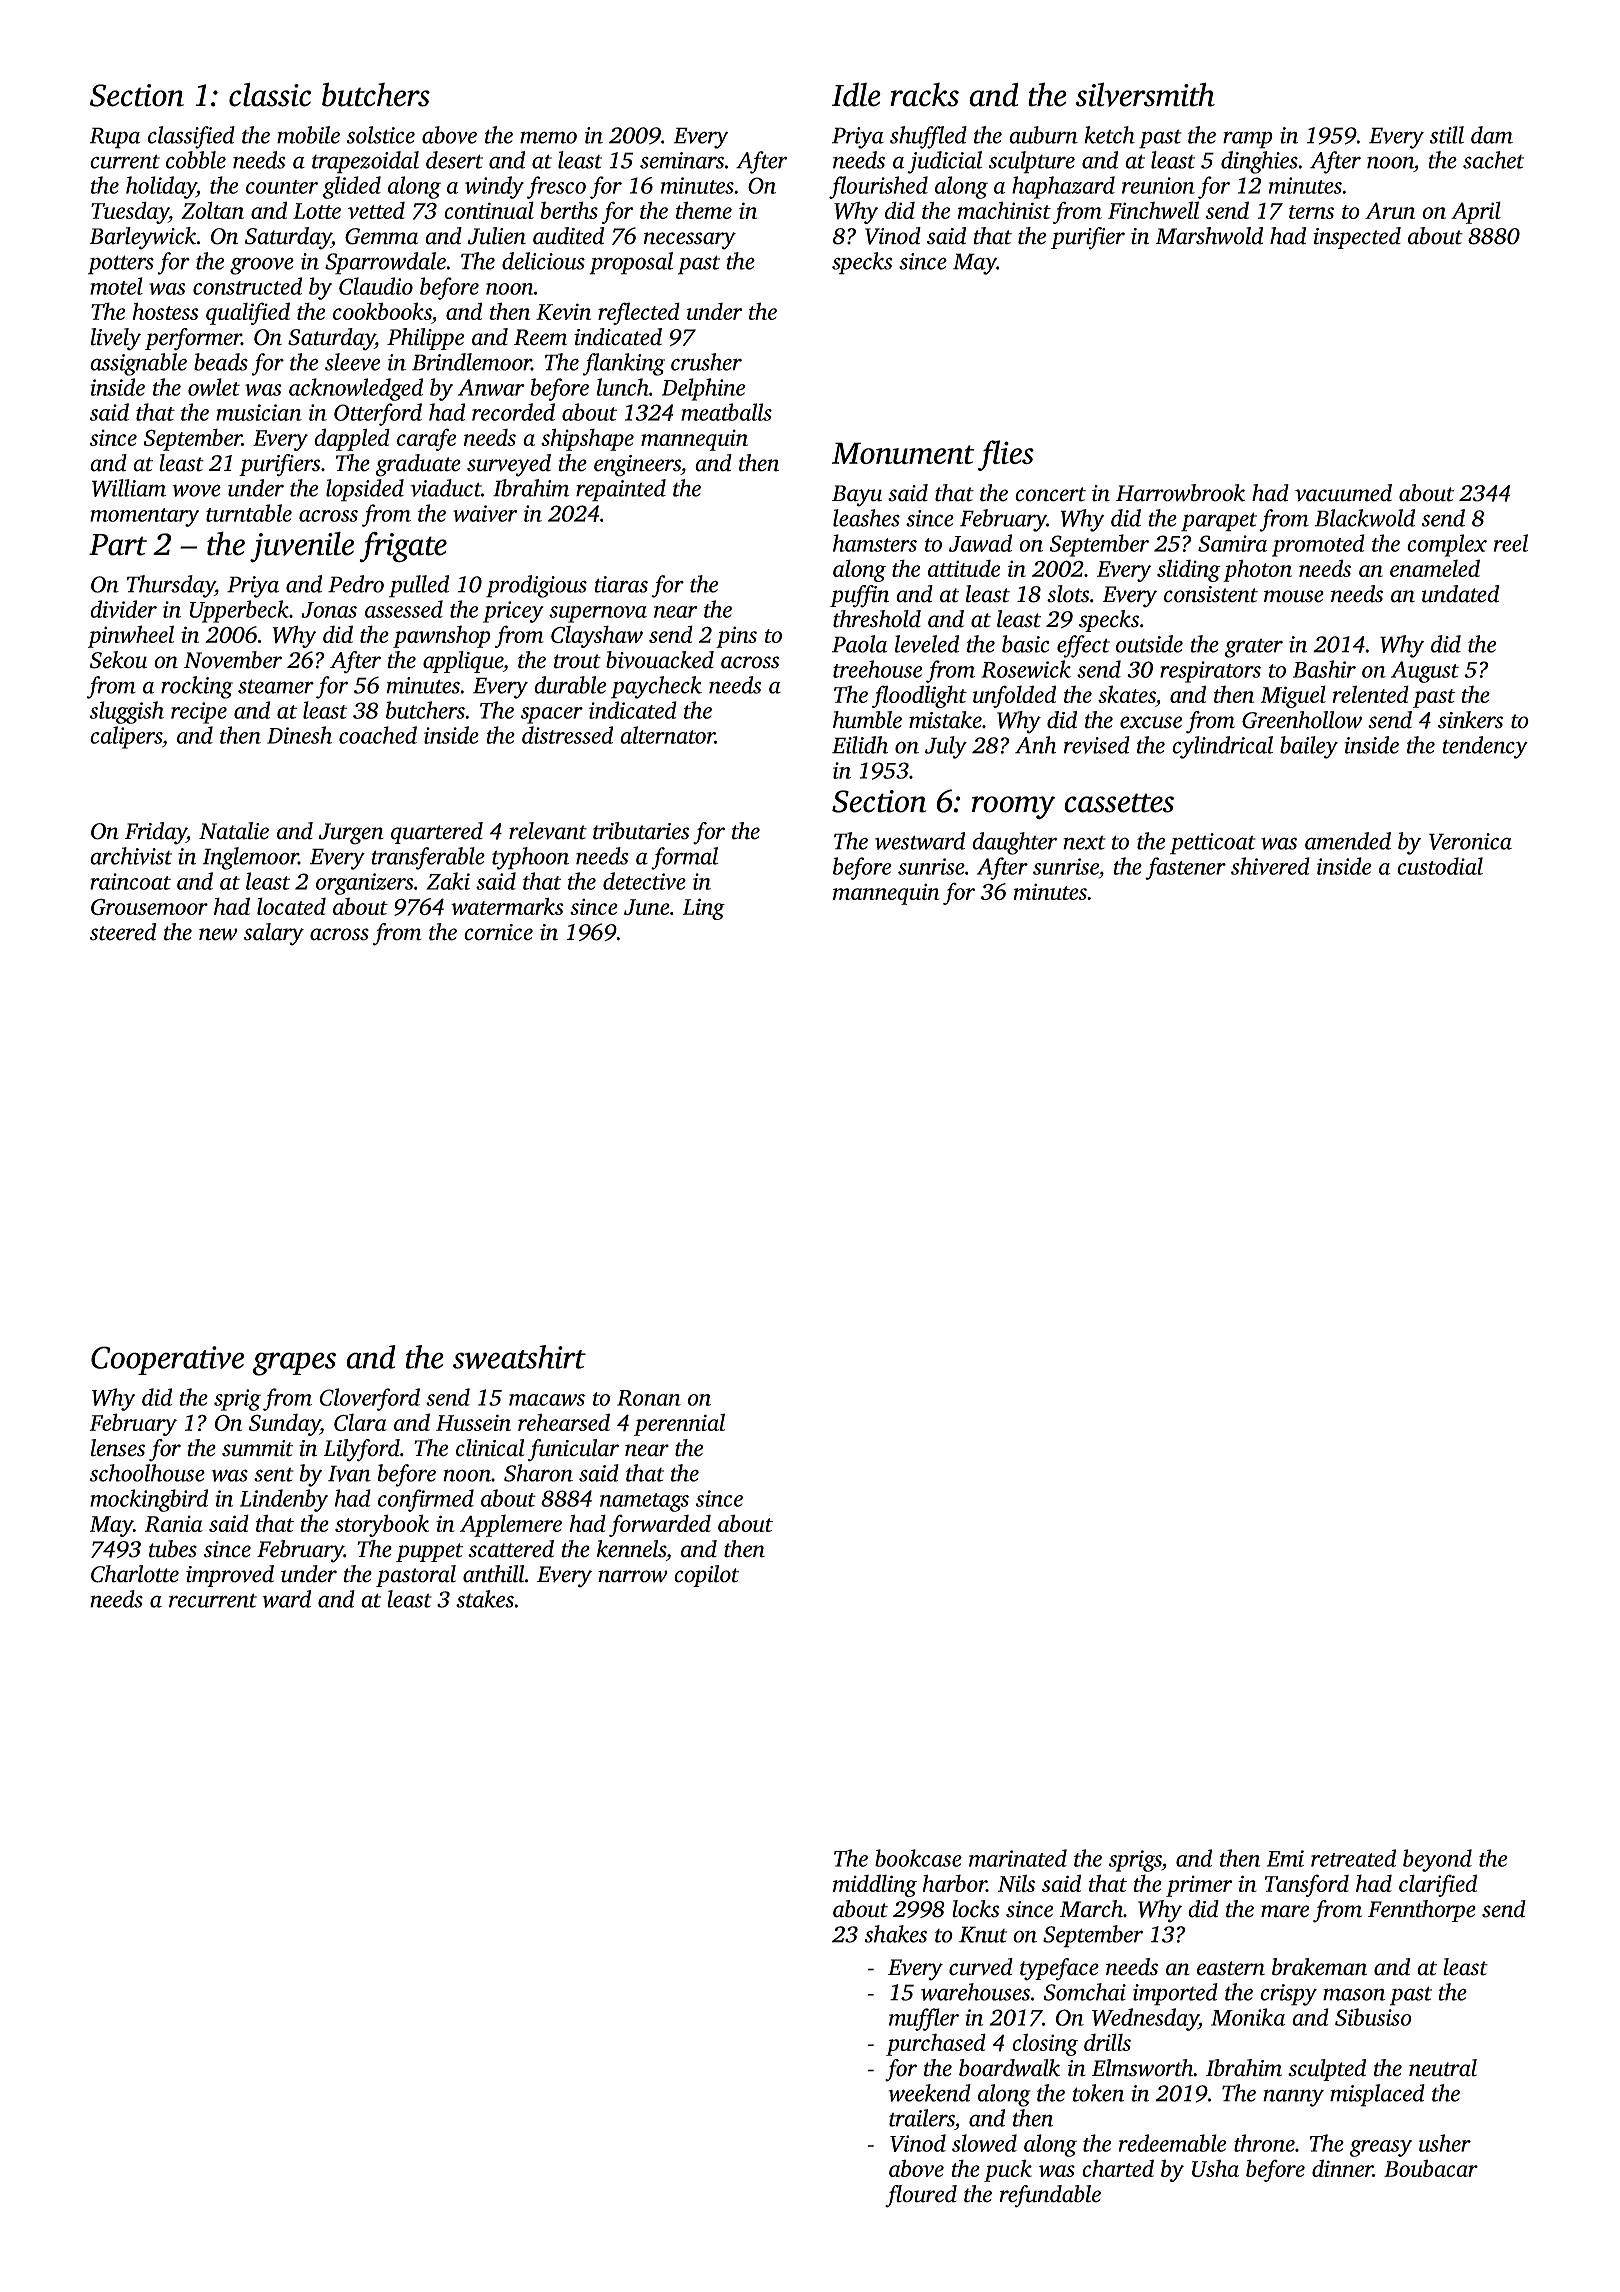 The height and width of the screenshot is (2292, 1620). I want to click on bookcase, so click(918, 1858).
